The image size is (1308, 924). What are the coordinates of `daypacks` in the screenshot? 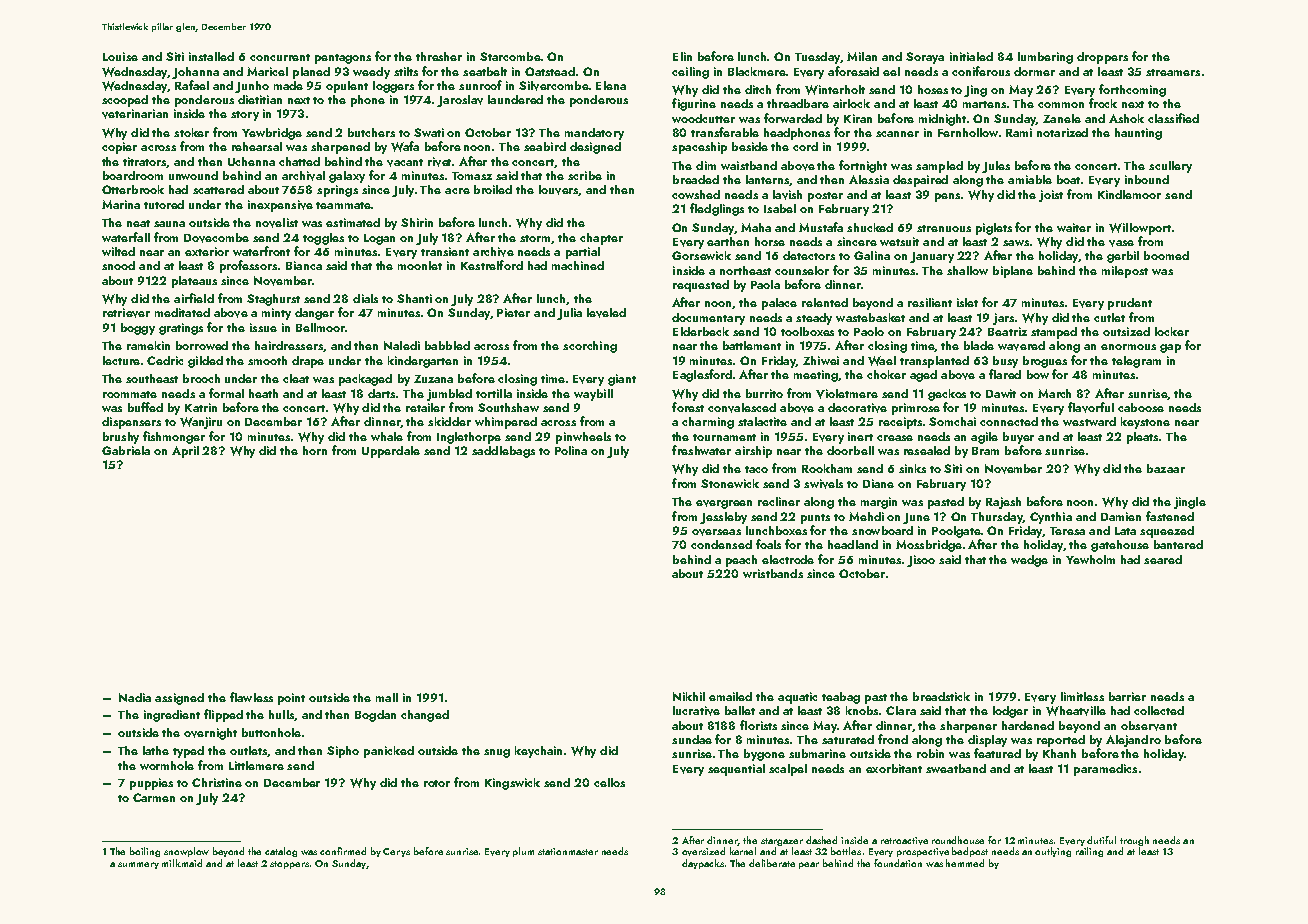 It's located at (703, 864).
